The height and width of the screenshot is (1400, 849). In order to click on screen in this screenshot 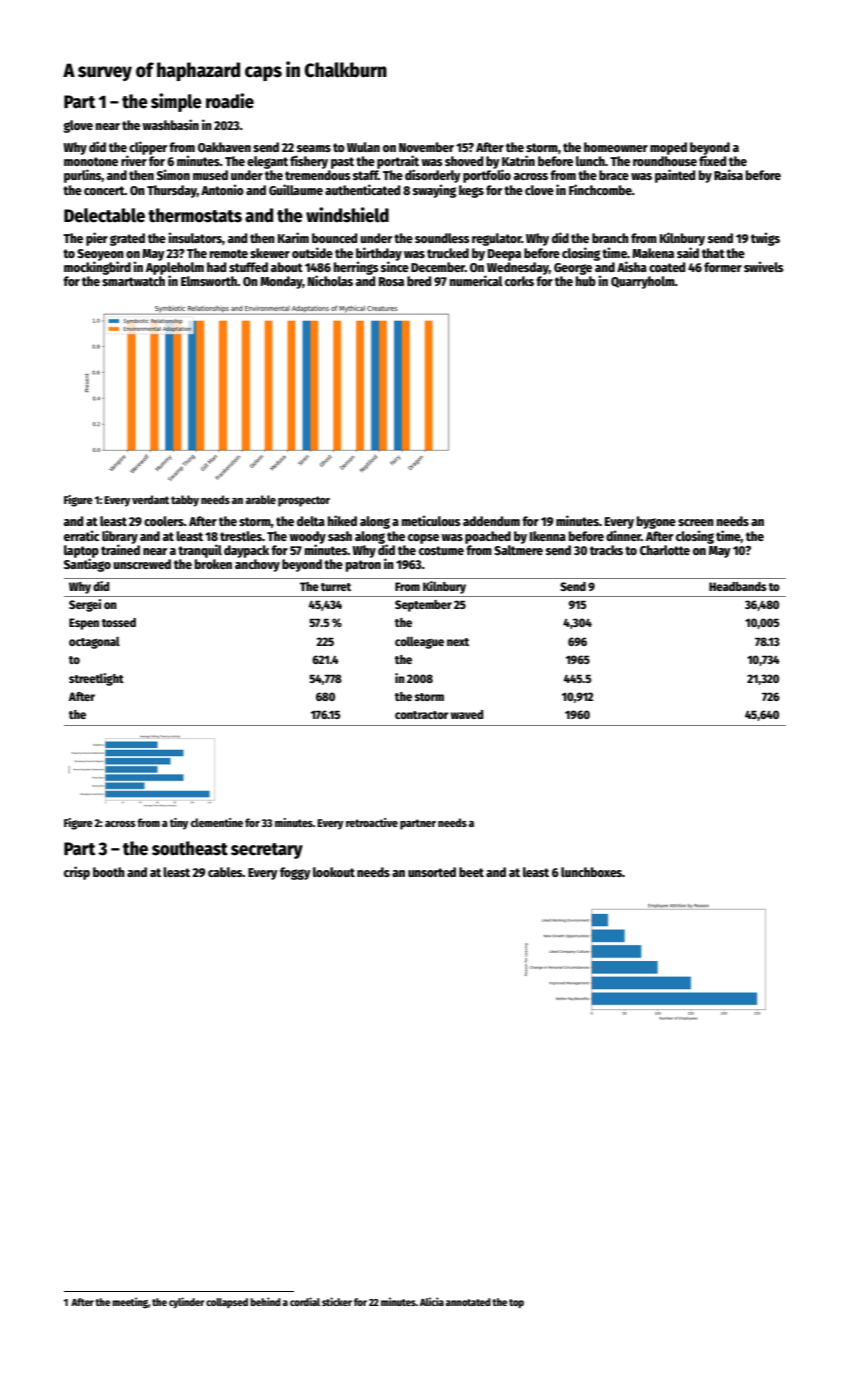, I will do `click(696, 522)`.
